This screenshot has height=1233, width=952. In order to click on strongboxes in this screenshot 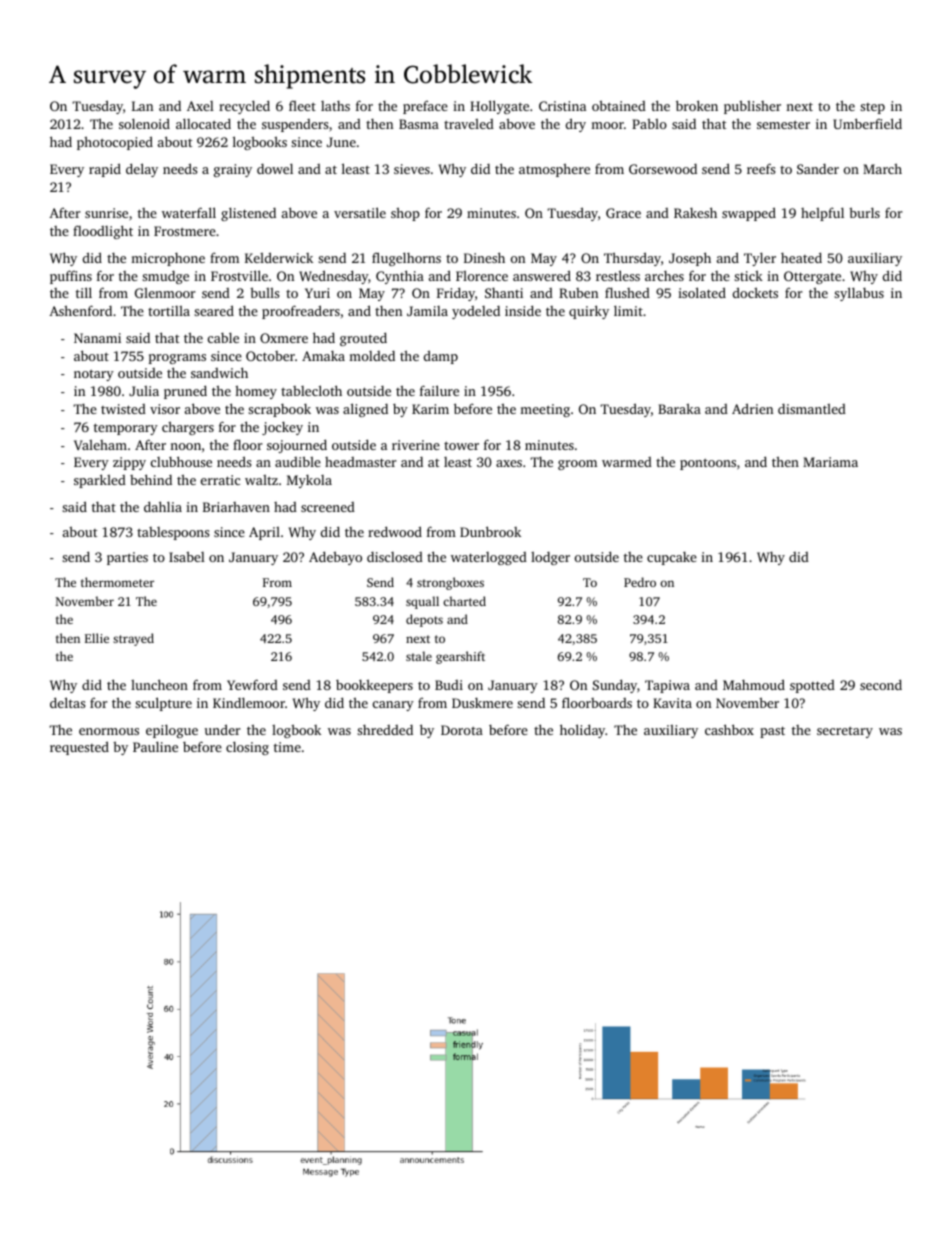, I will do `click(450, 583)`.
